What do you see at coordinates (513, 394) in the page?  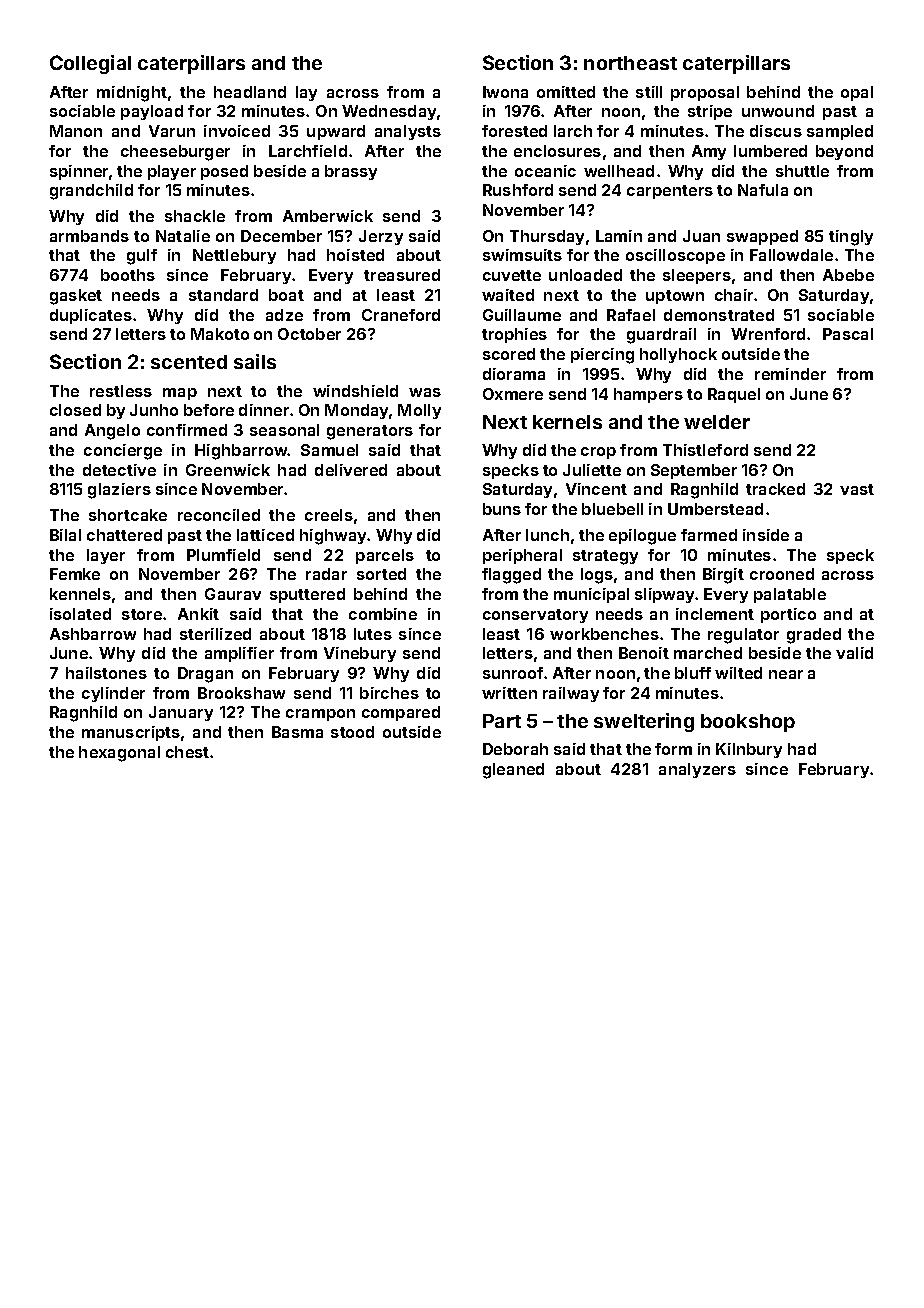 I see `Oxmere` at bounding box center [513, 394].
